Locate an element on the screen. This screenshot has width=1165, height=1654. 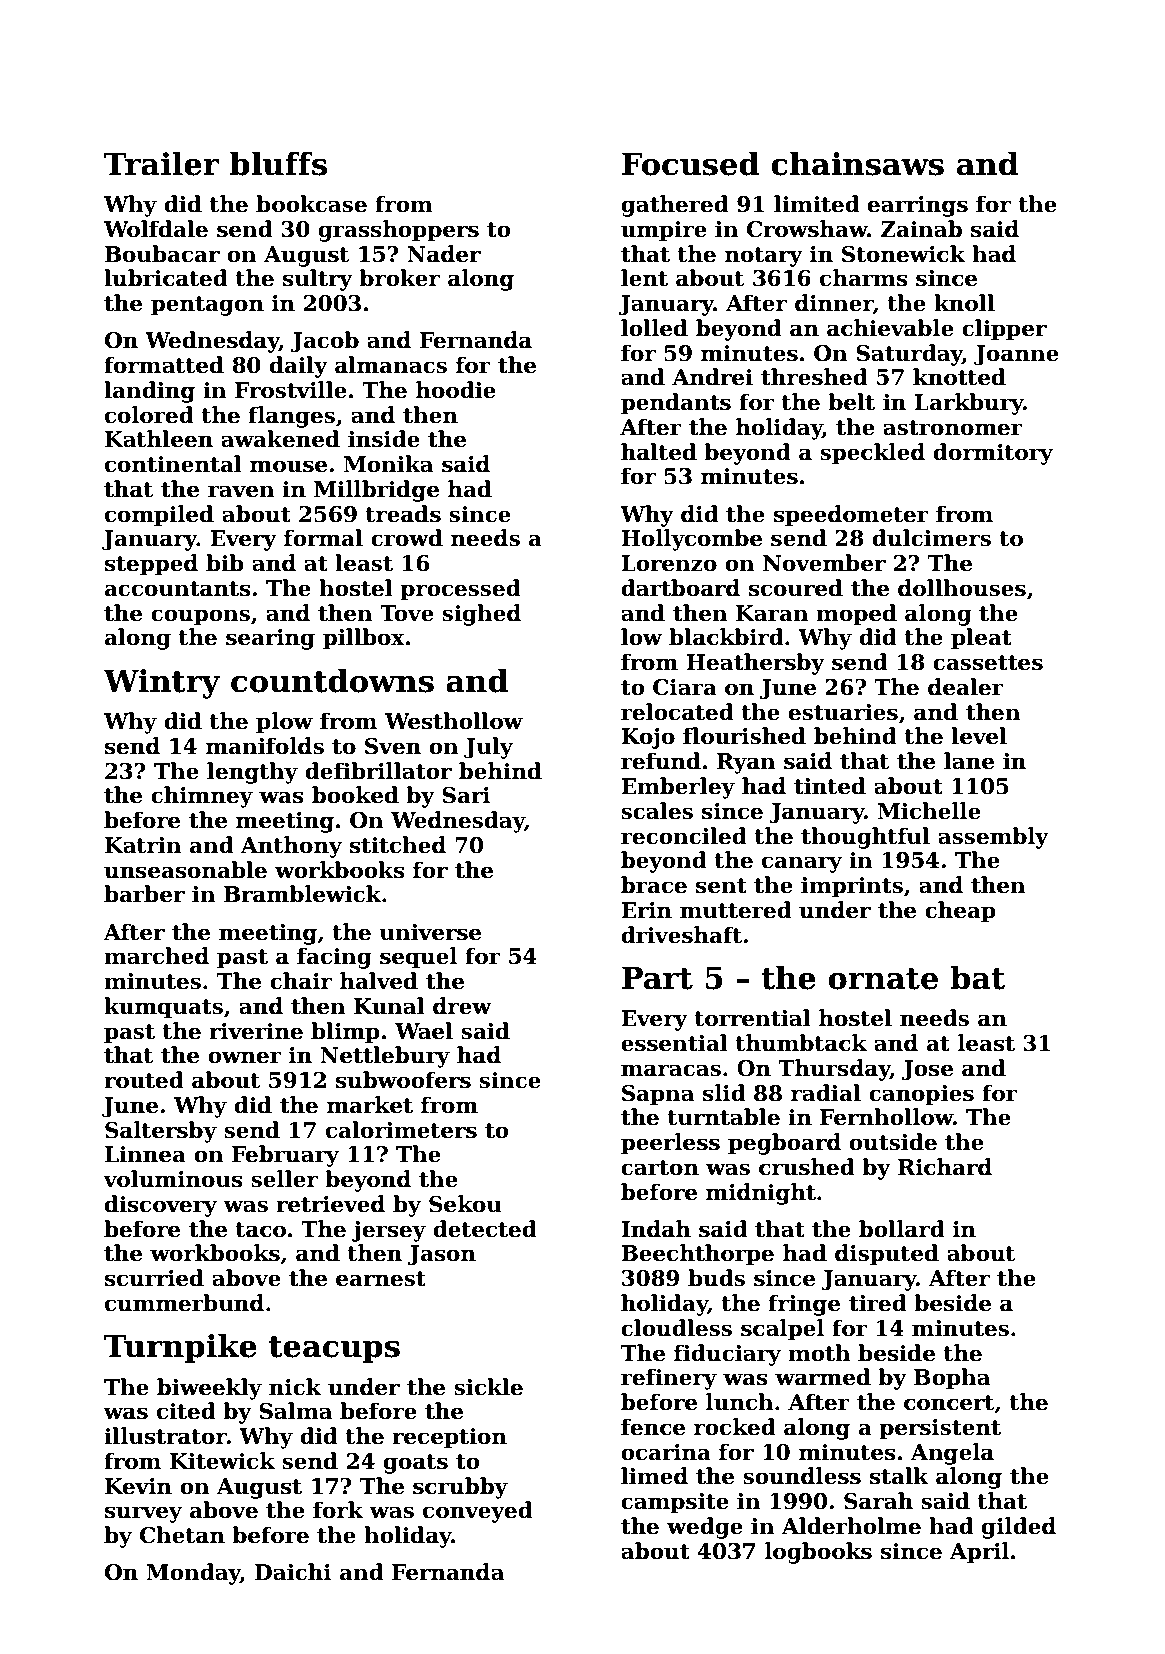
April is located at coordinates (979, 1553).
